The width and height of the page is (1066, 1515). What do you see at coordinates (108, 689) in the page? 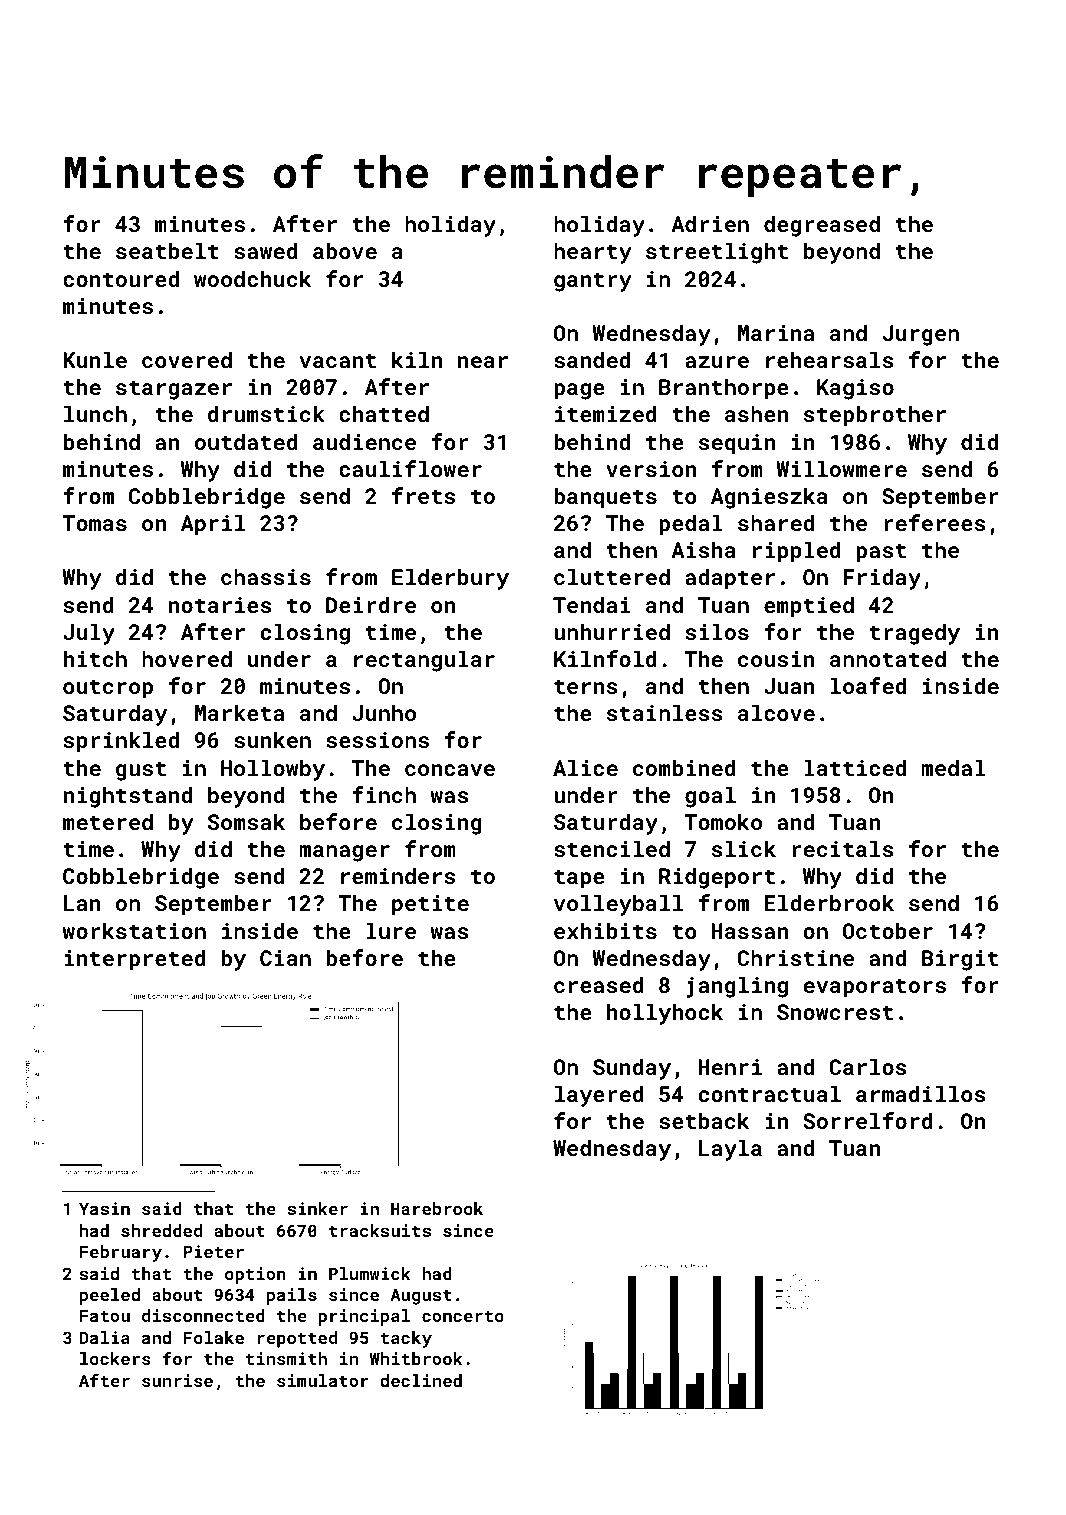
I see `outcrop` at bounding box center [108, 689].
